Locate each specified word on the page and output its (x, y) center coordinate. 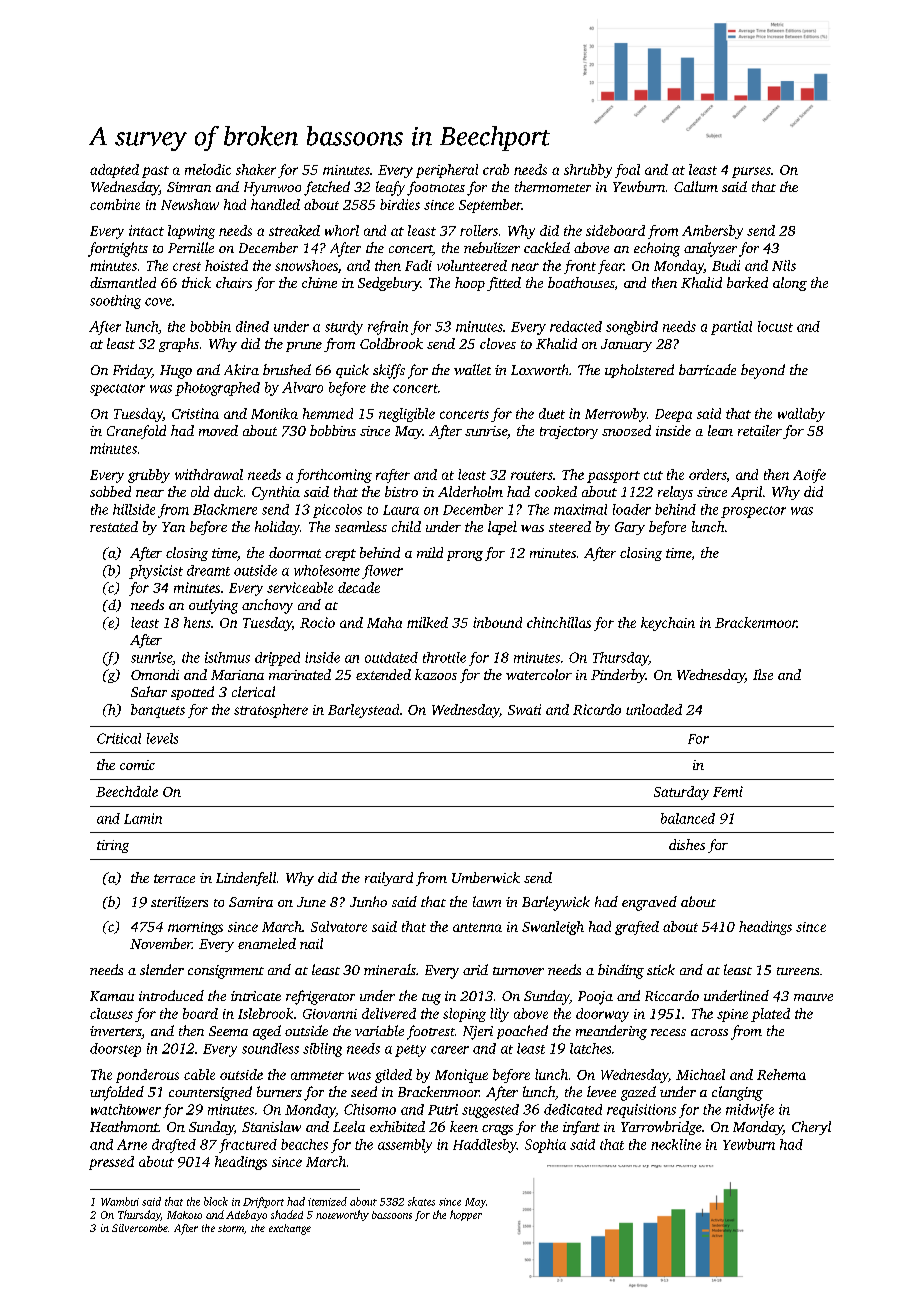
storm (231, 1228)
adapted (114, 171)
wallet (472, 369)
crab (496, 169)
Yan (173, 527)
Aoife (809, 476)
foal (627, 171)
